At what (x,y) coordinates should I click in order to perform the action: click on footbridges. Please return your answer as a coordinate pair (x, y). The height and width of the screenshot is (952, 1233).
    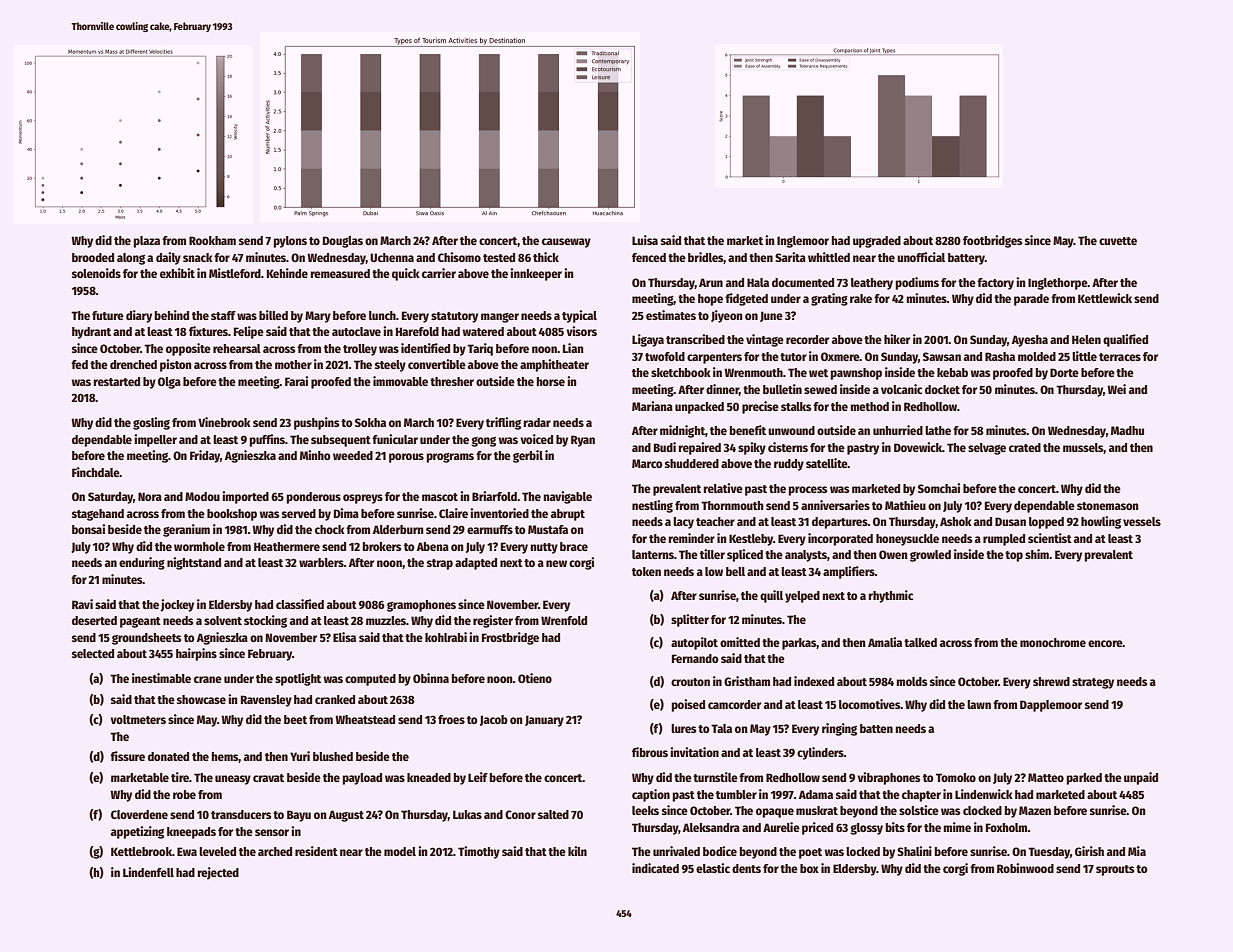
    Looking at the image, I should click on (992, 241).
